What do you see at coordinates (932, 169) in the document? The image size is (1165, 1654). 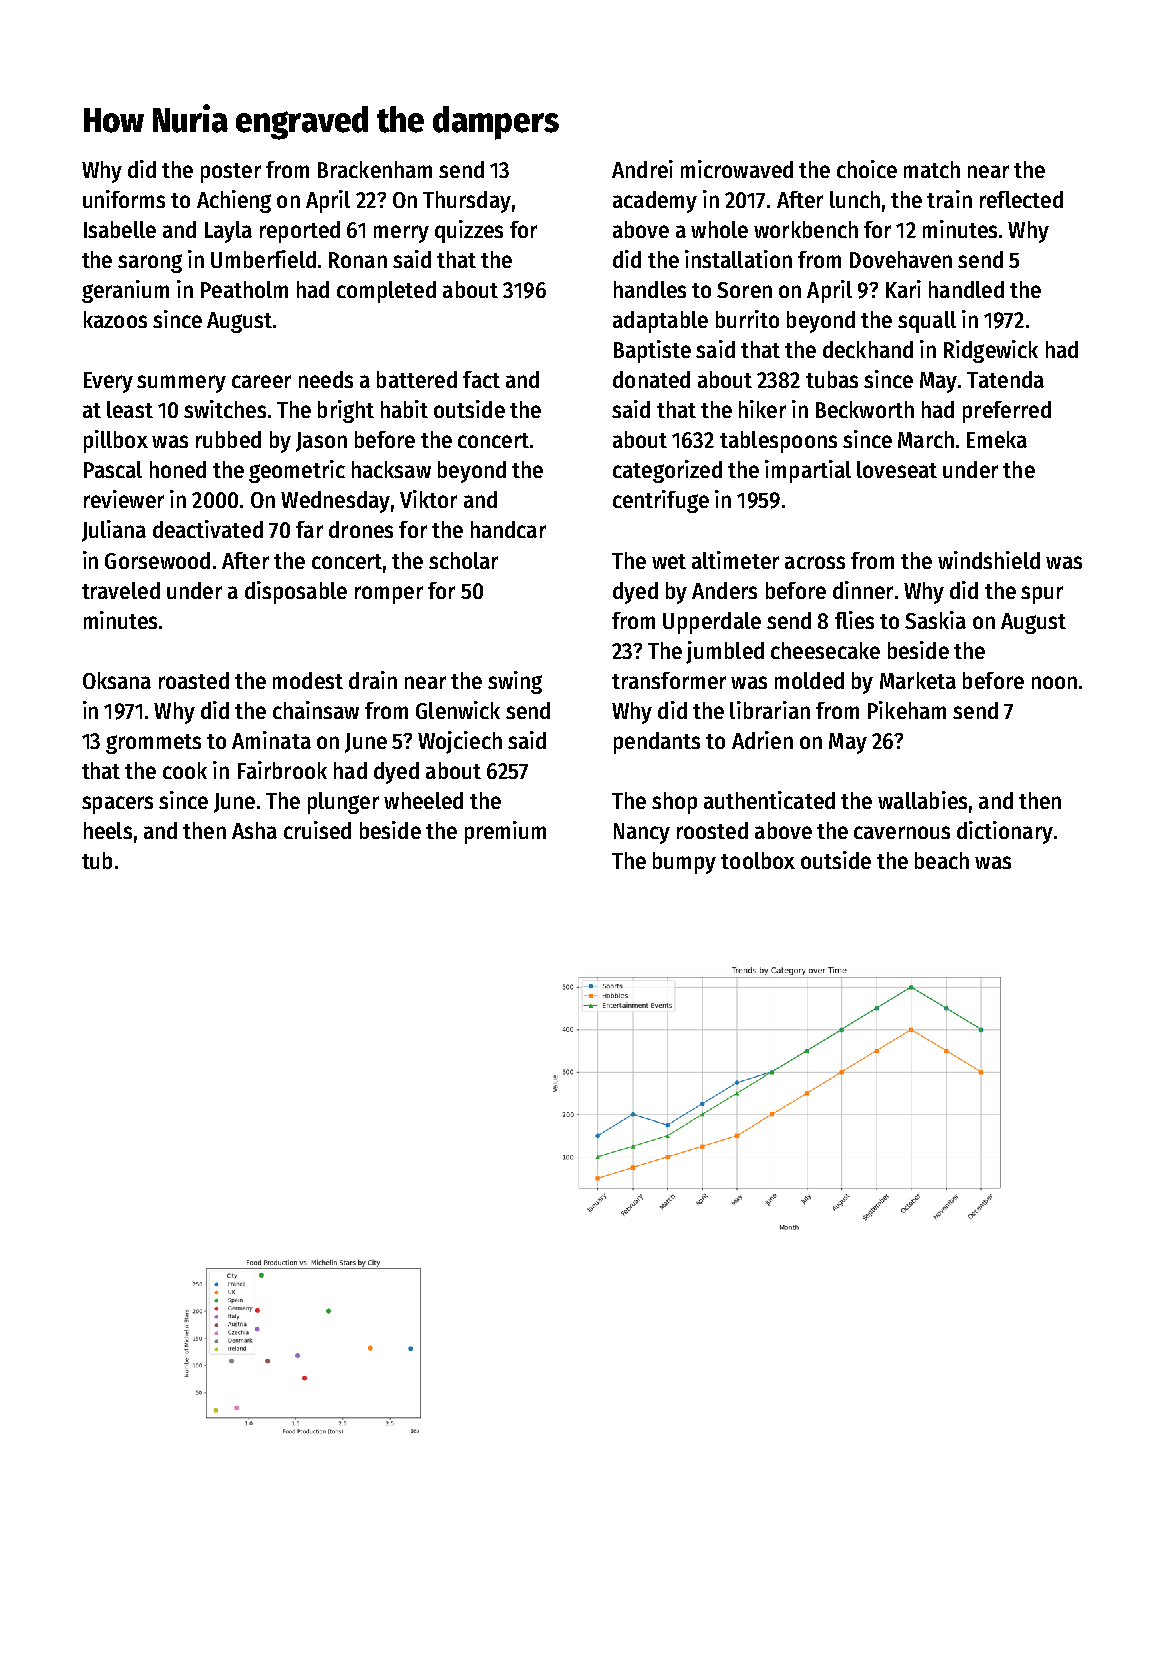 I see `match` at bounding box center [932, 169].
